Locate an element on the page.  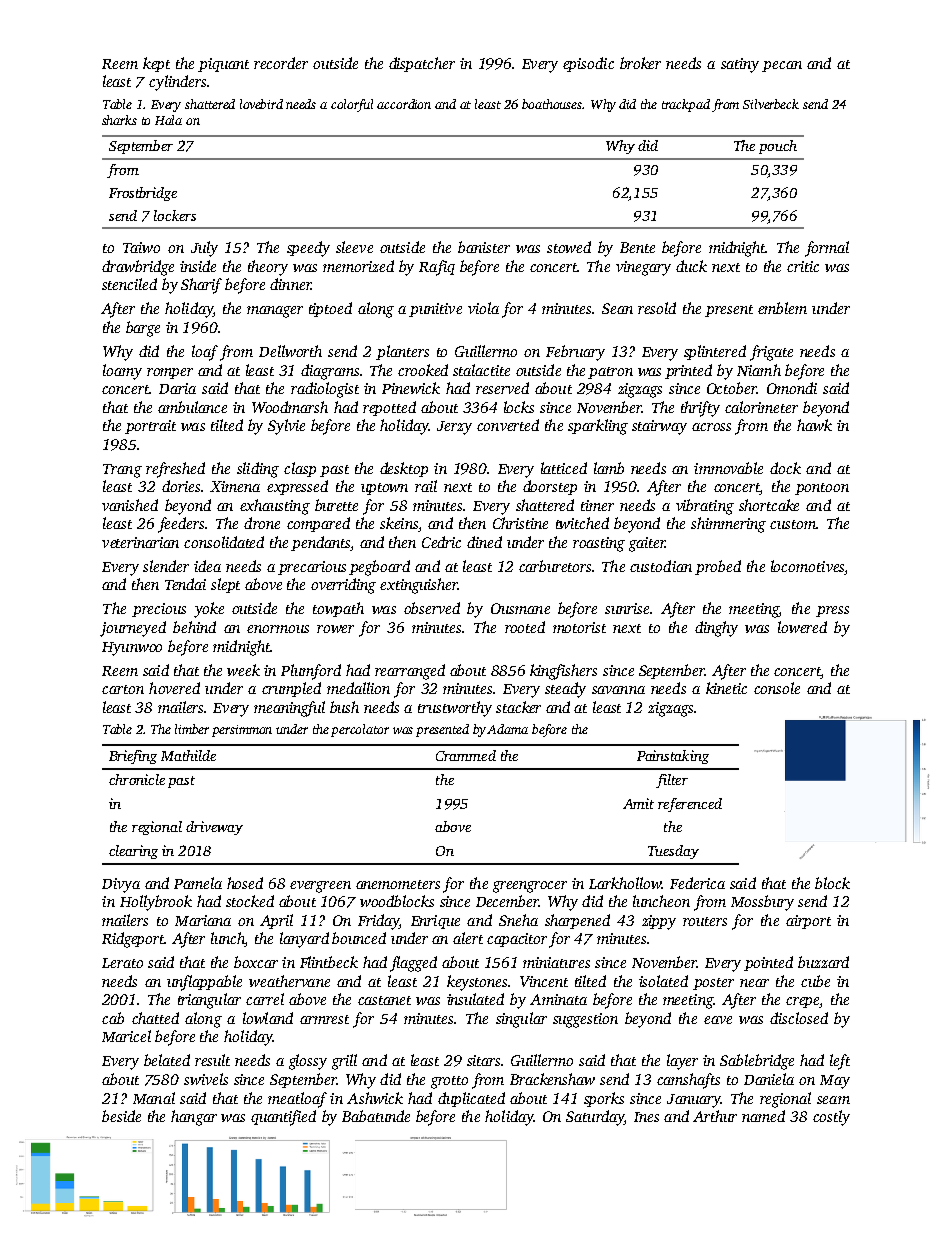
Babatunde is located at coordinates (376, 1116).
